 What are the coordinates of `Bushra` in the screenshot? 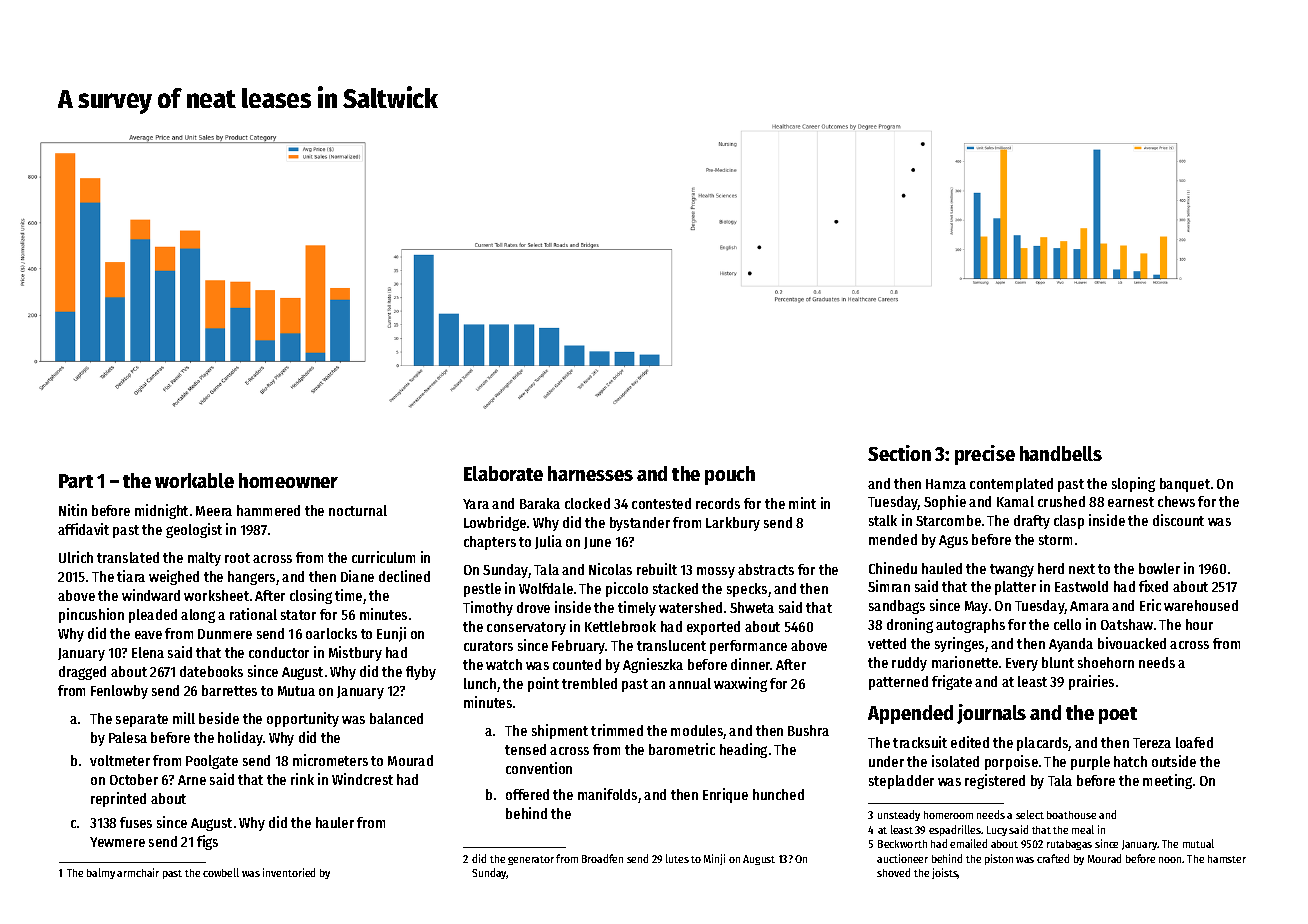 It's located at (808, 730).
